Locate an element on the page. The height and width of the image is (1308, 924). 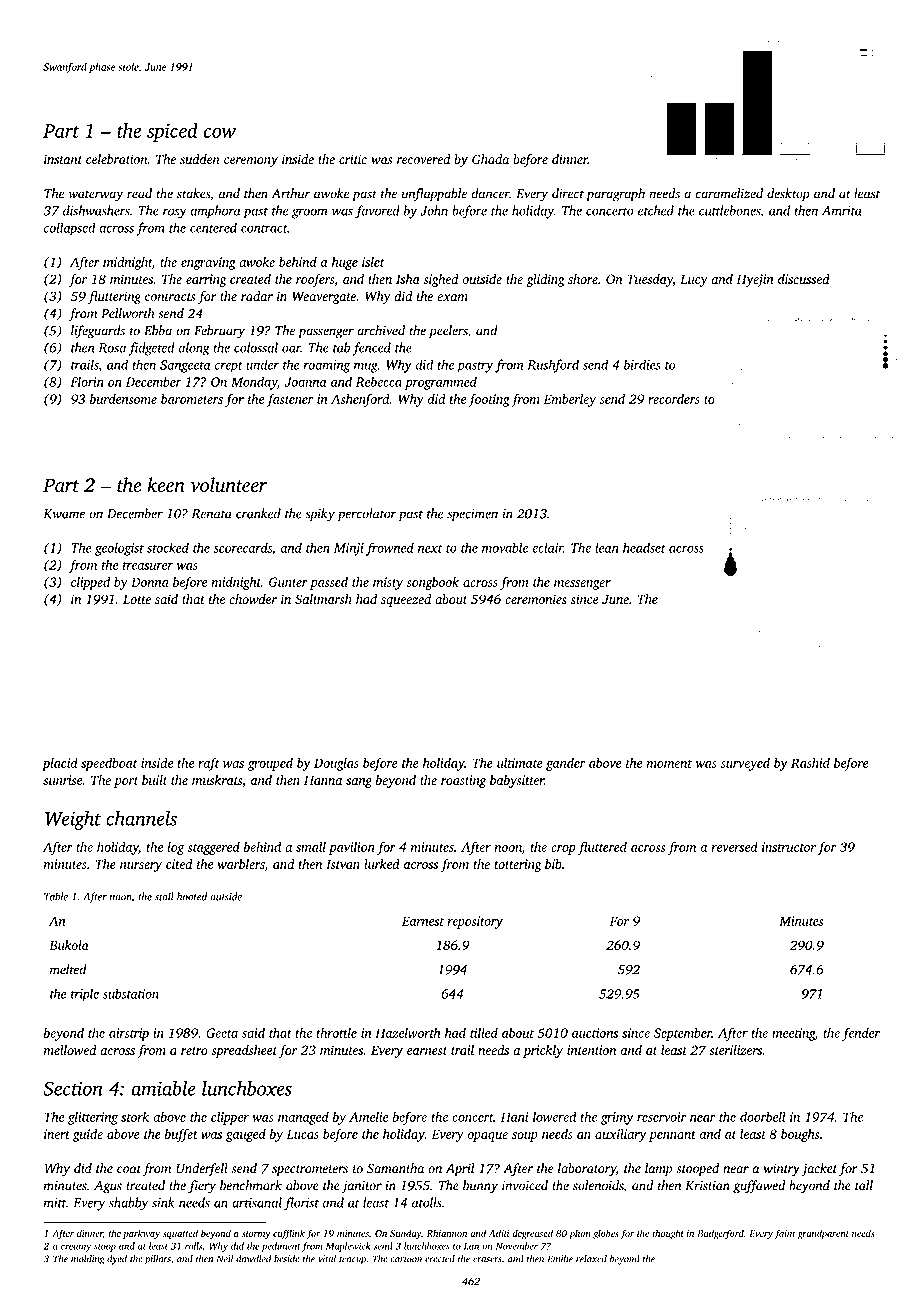
instant is located at coordinates (63, 159).
